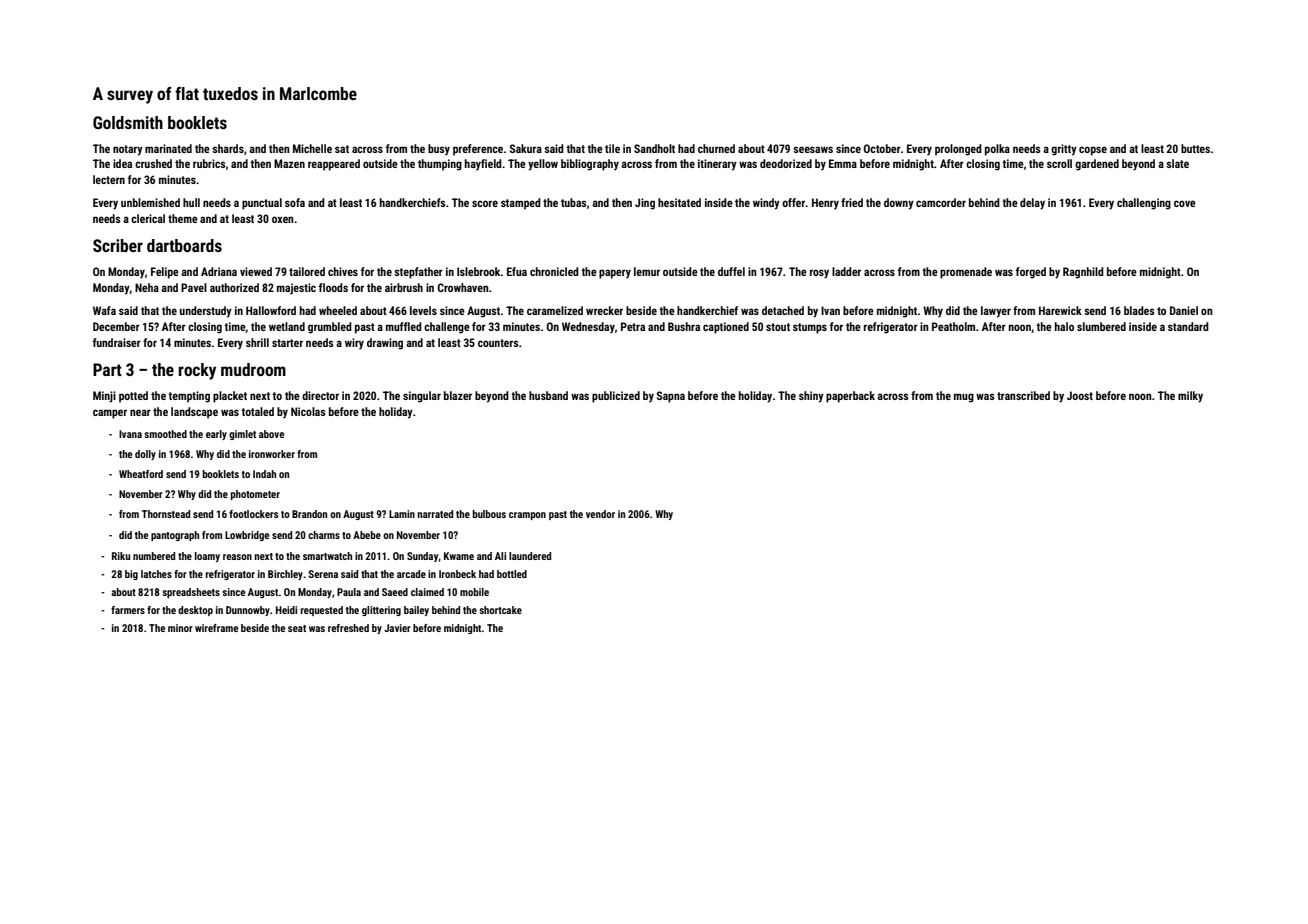  I want to click on captioned, so click(726, 328).
